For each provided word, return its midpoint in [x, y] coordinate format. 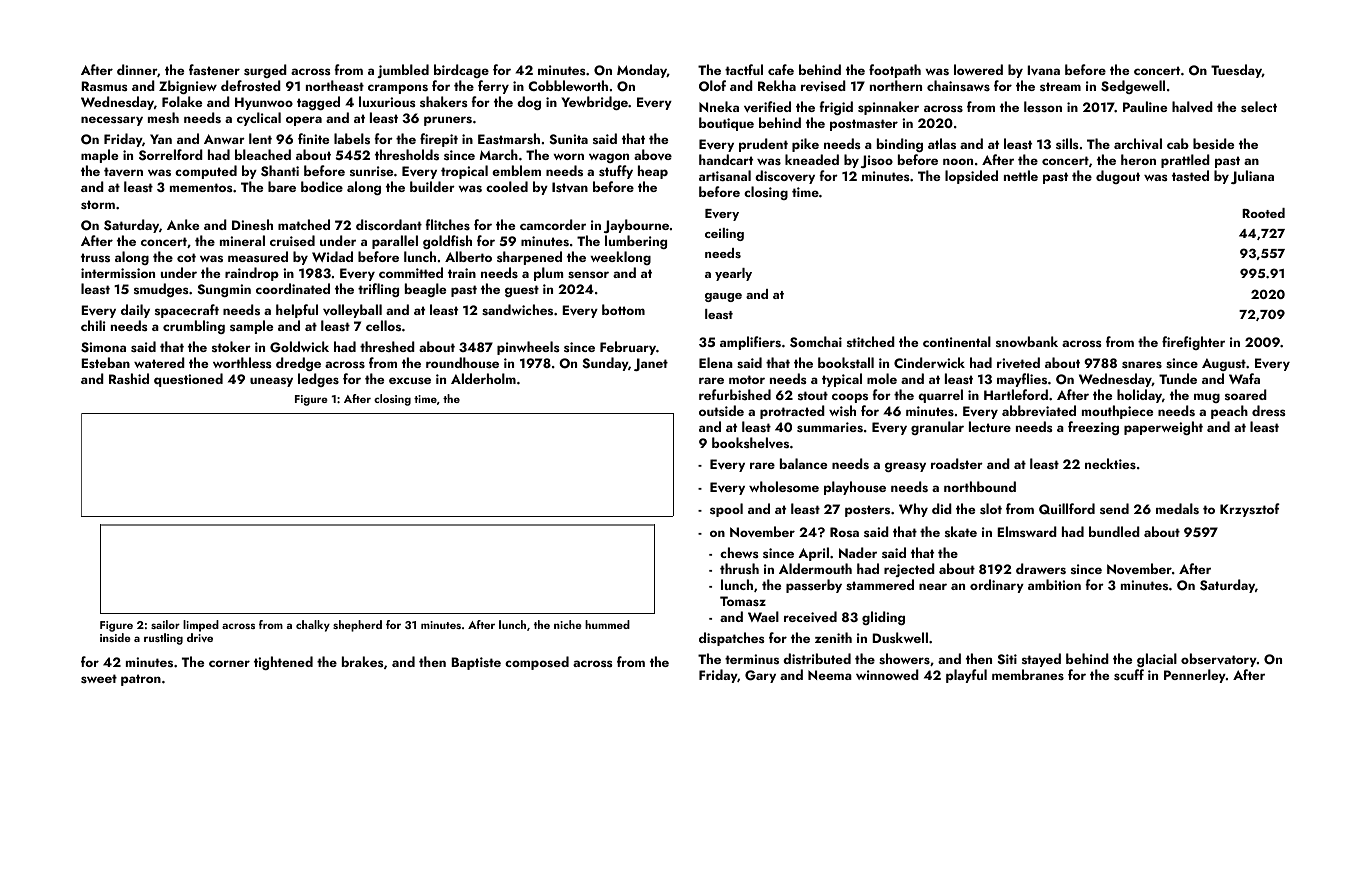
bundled [1114, 531]
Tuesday [1236, 71]
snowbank [1027, 342]
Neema [830, 675]
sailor [165, 624]
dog [529, 103]
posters [867, 511]
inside [115, 637]
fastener [214, 69]
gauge [723, 297]
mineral [242, 240]
